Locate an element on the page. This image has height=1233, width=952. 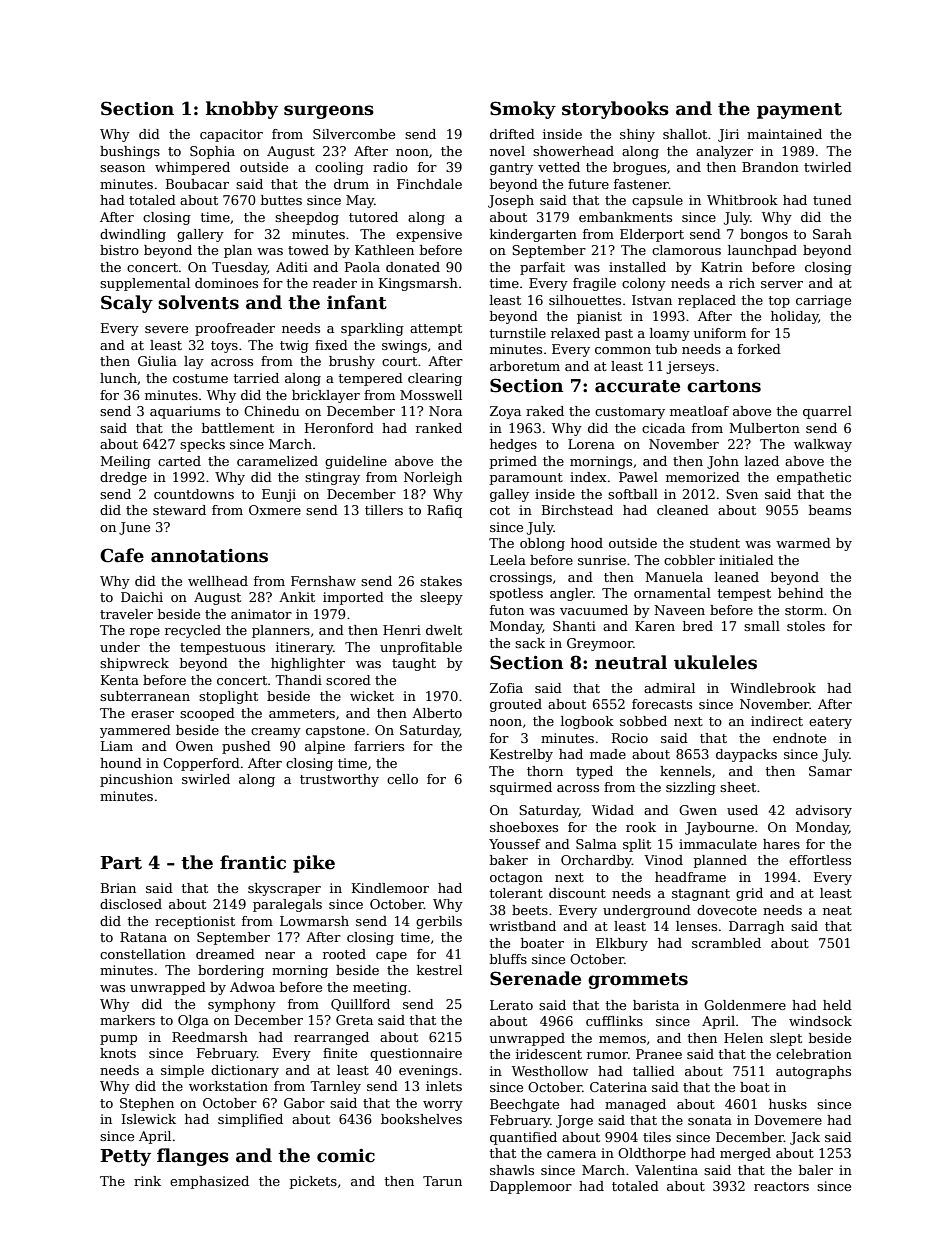
eatery is located at coordinates (830, 723).
